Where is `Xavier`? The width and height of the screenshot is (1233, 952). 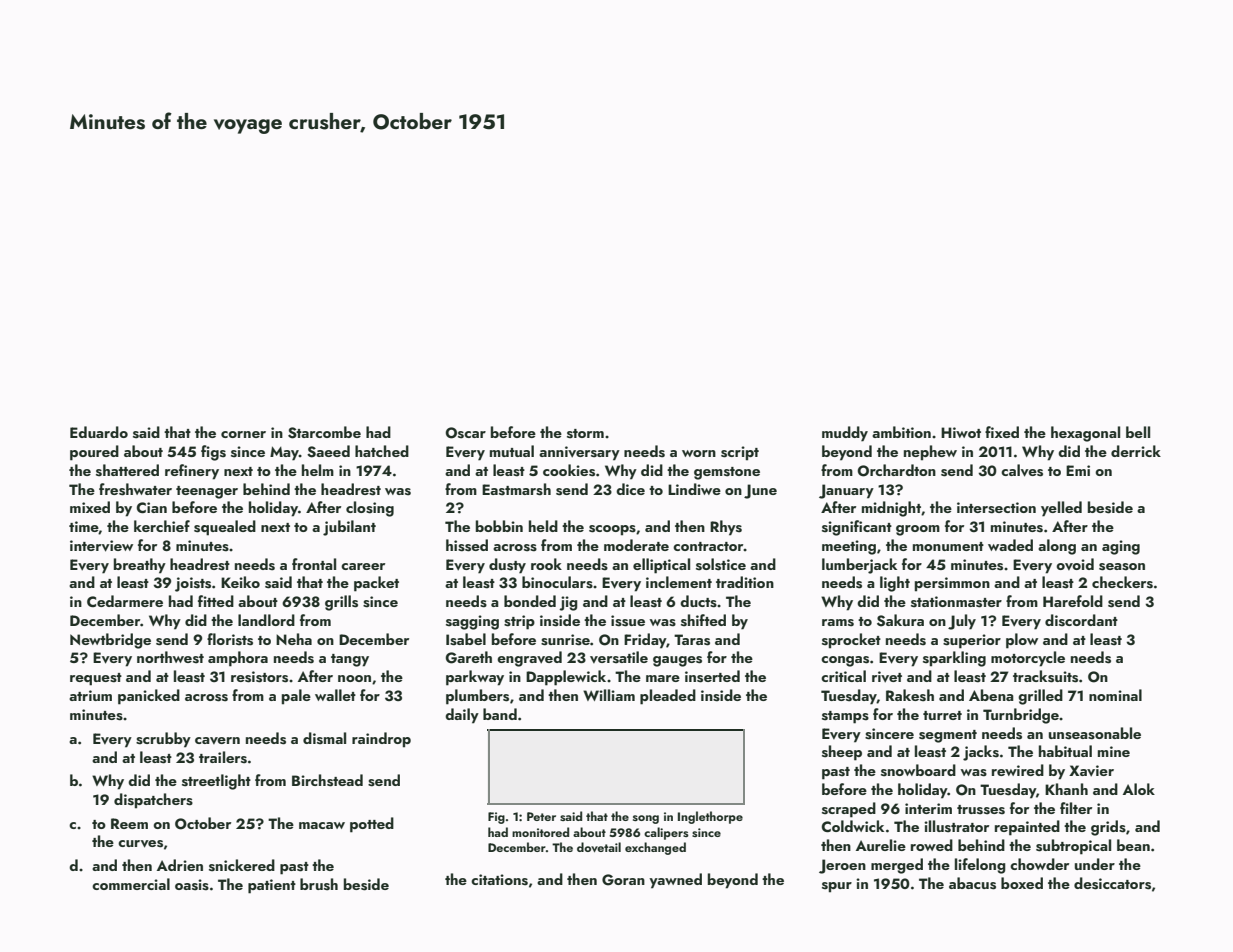
Xavier is located at coordinates (1091, 771).
